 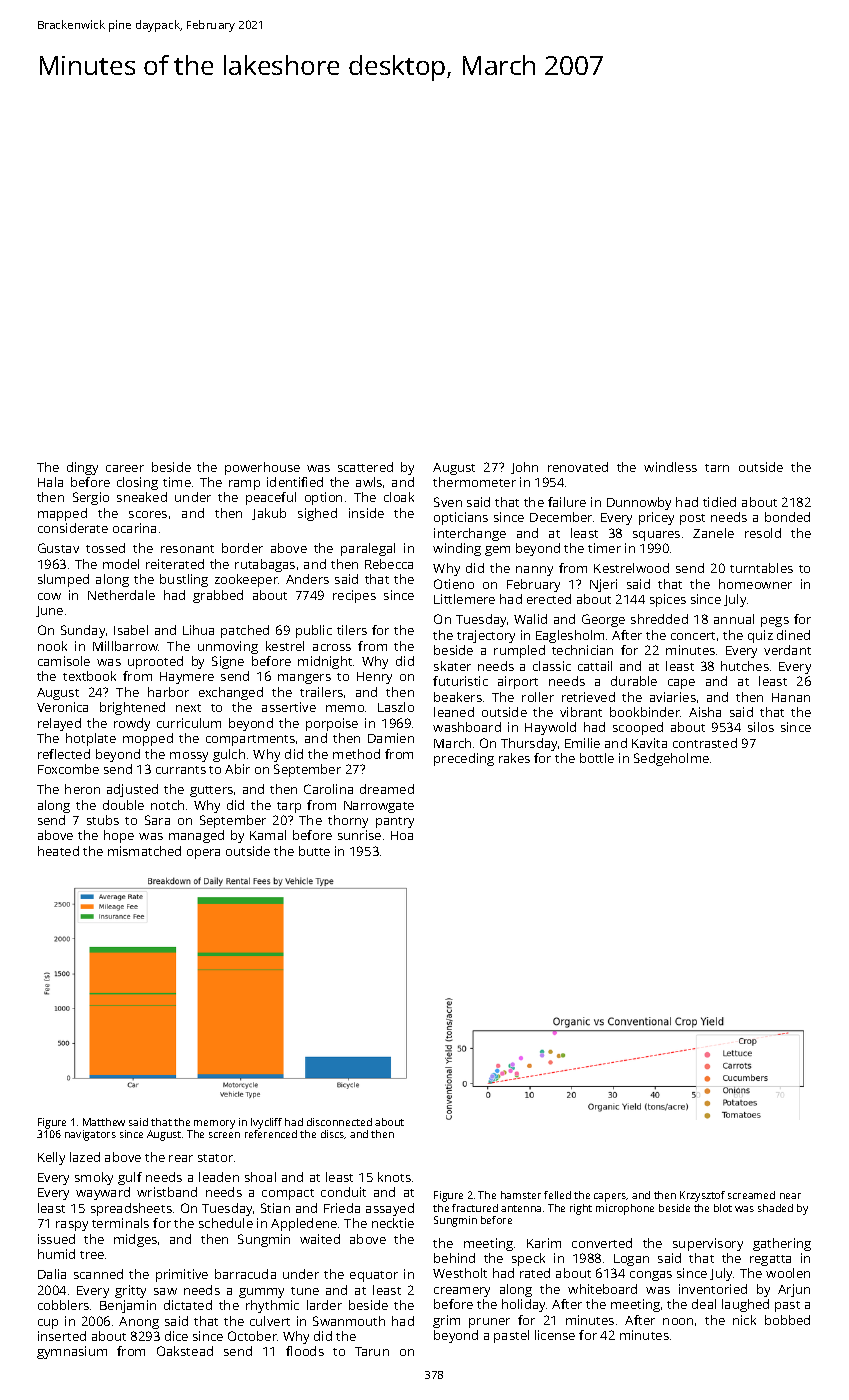 What do you see at coordinates (524, 468) in the image?
I see `John` at bounding box center [524, 468].
